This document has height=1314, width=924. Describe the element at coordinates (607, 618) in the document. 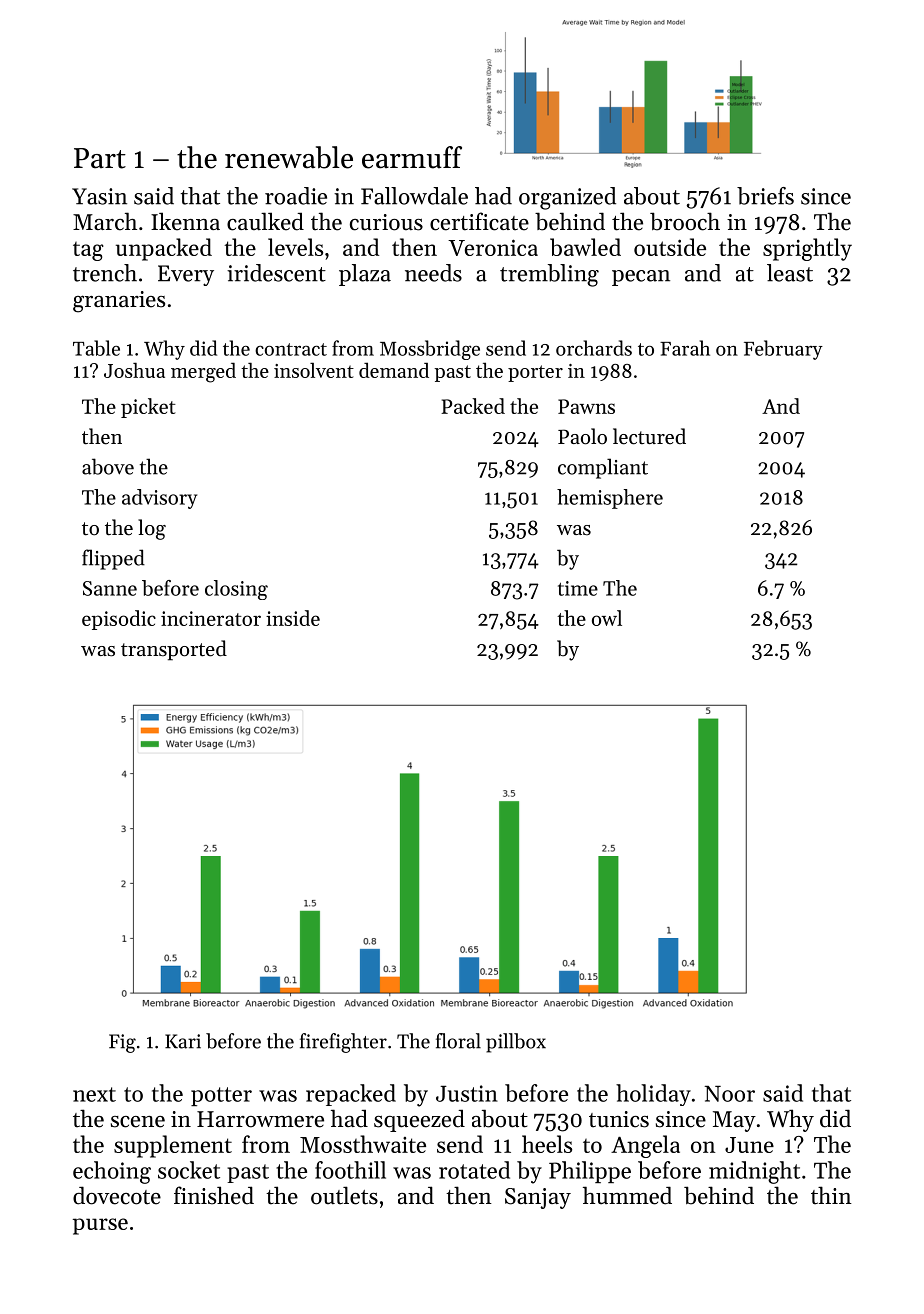

I see `owl` at that location.
